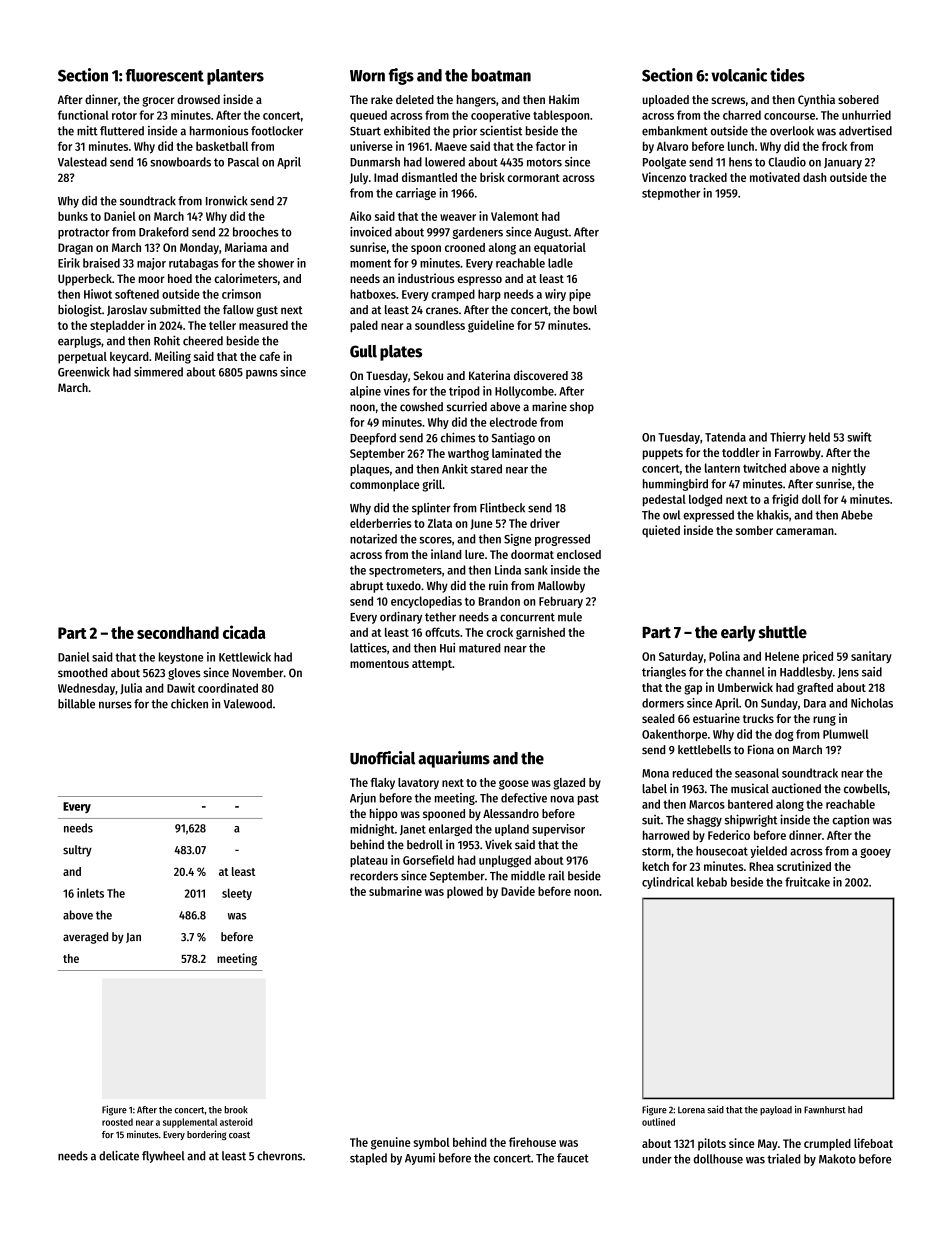 The image size is (952, 1233). What do you see at coordinates (119, 1155) in the screenshot?
I see `delicate` at bounding box center [119, 1155].
